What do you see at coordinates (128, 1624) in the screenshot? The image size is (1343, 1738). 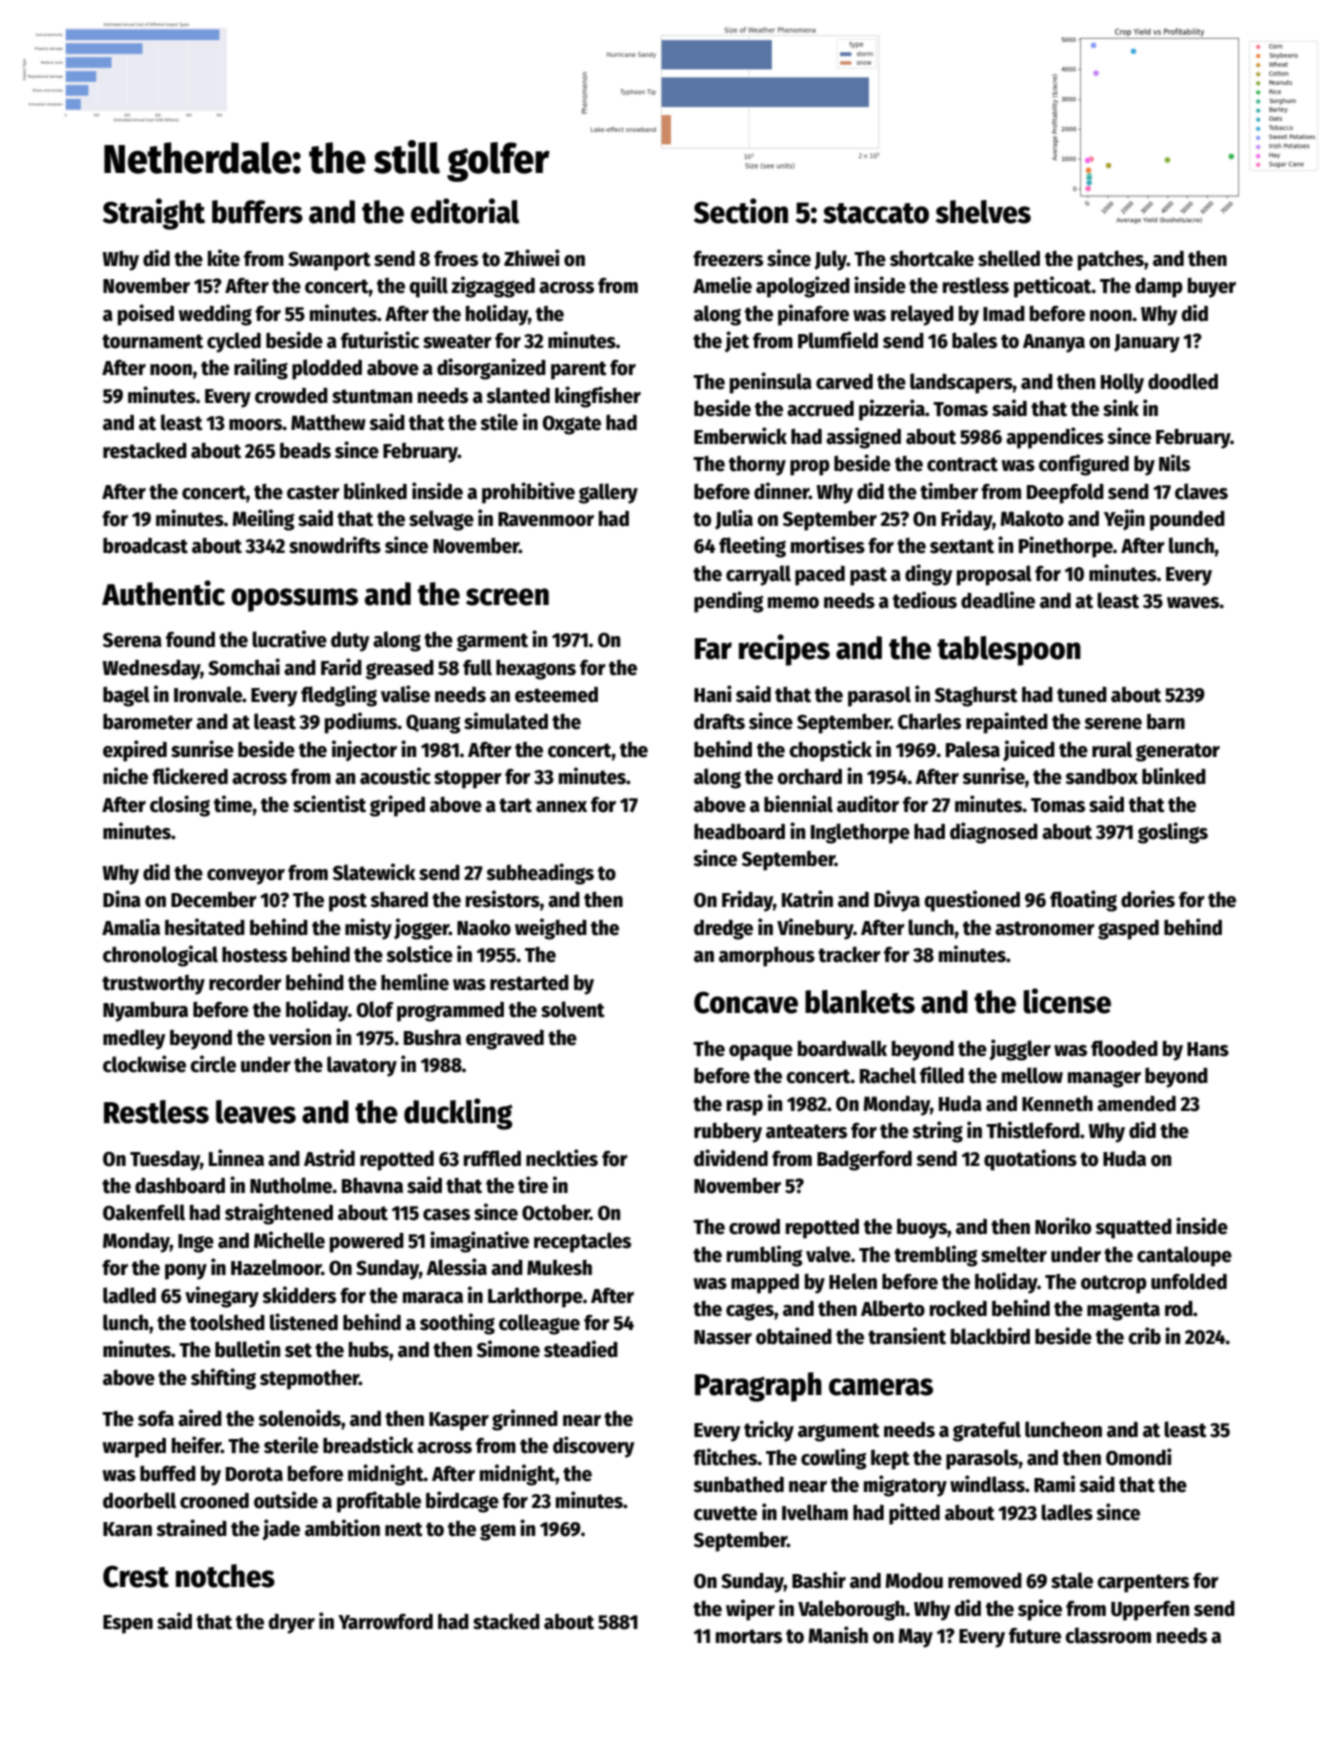 I see `Espen` at bounding box center [128, 1624].
